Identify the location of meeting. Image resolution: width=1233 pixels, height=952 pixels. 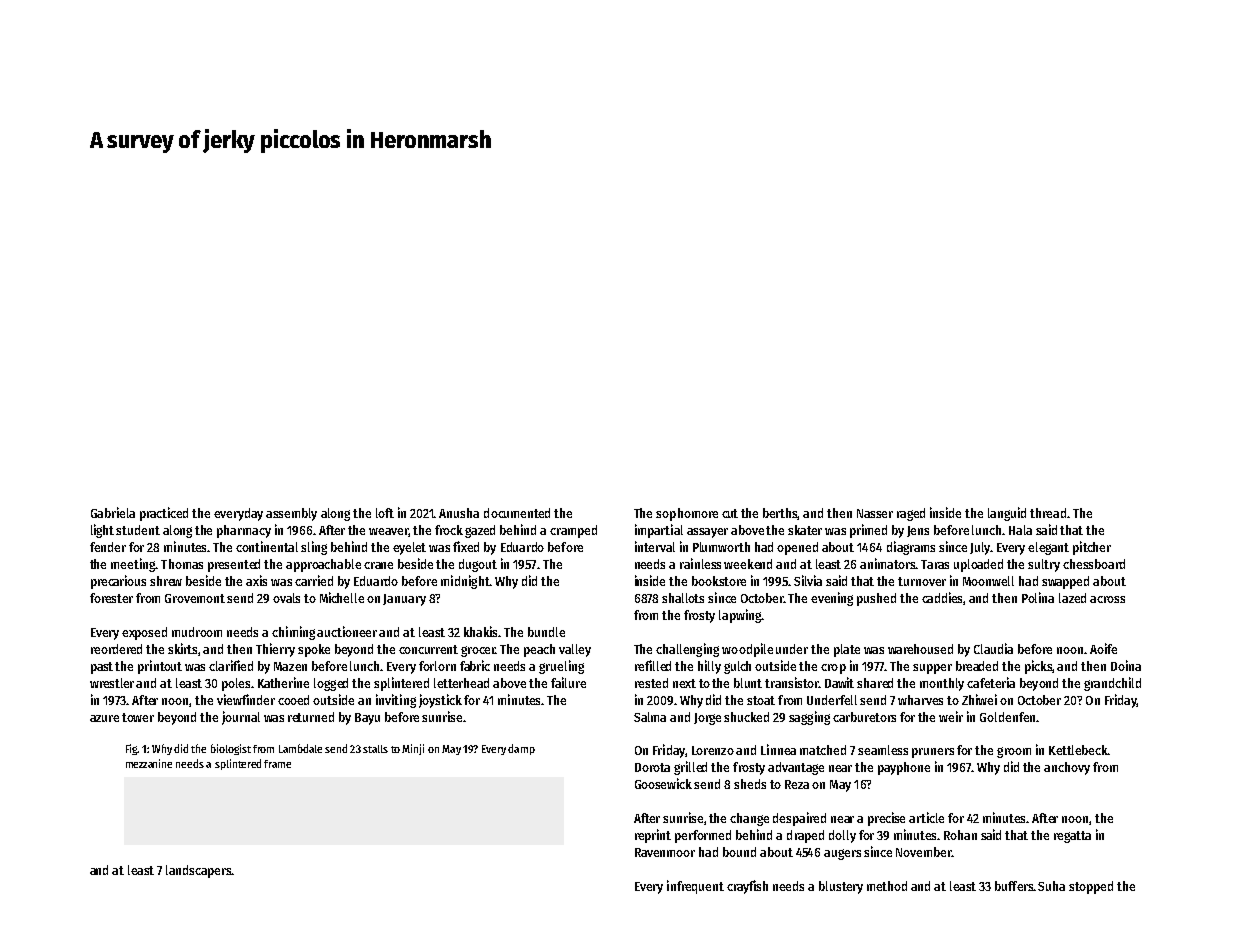
(133, 565).
